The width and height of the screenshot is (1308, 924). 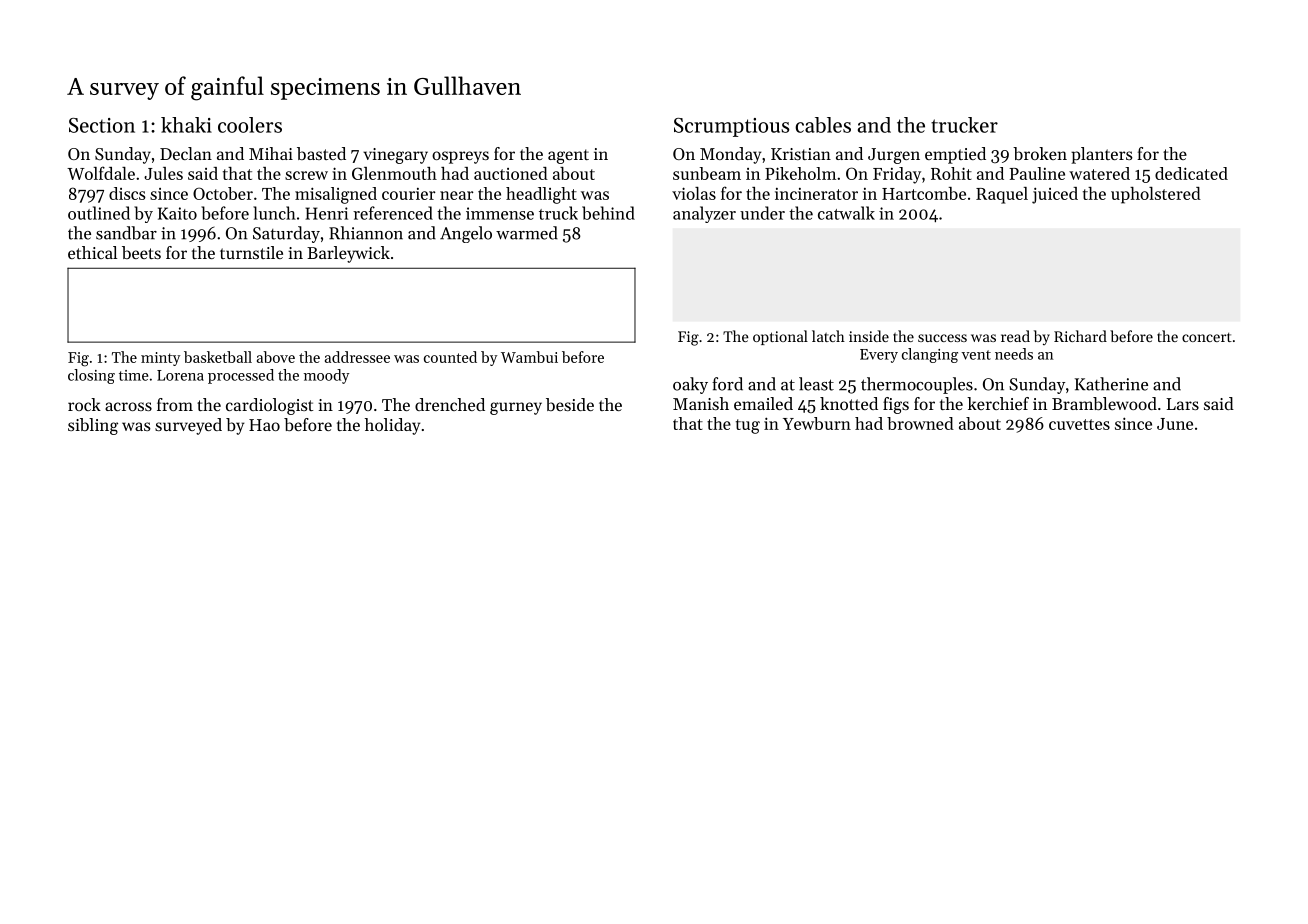 I want to click on addressee, so click(x=357, y=357).
